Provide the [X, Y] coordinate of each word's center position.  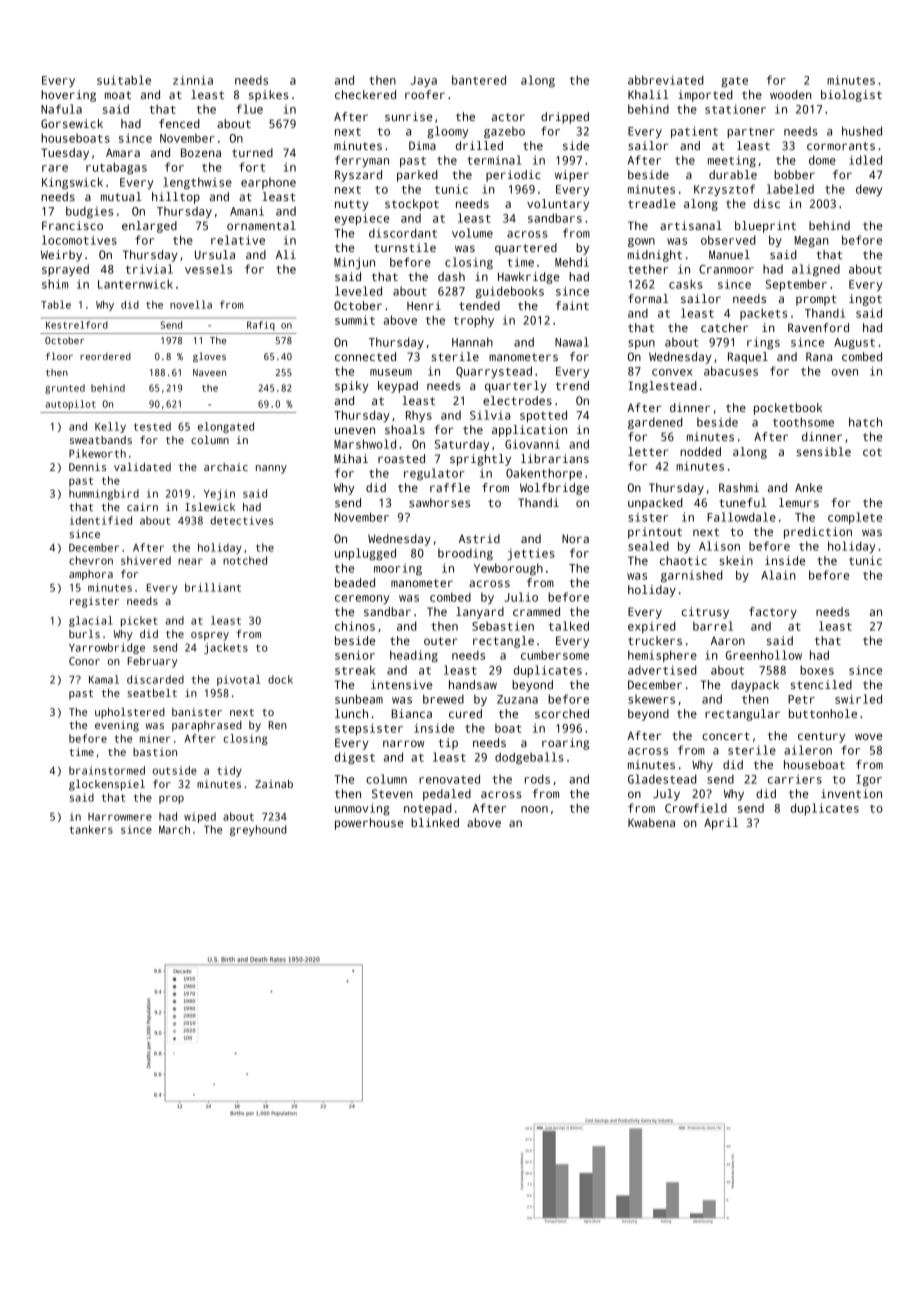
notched [245, 560]
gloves [209, 357]
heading [414, 656]
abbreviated [666, 80]
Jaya [424, 81]
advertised [662, 670]
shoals [405, 429]
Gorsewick [72, 123]
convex [672, 372]
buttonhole [823, 713]
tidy [229, 771]
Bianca [412, 713]
